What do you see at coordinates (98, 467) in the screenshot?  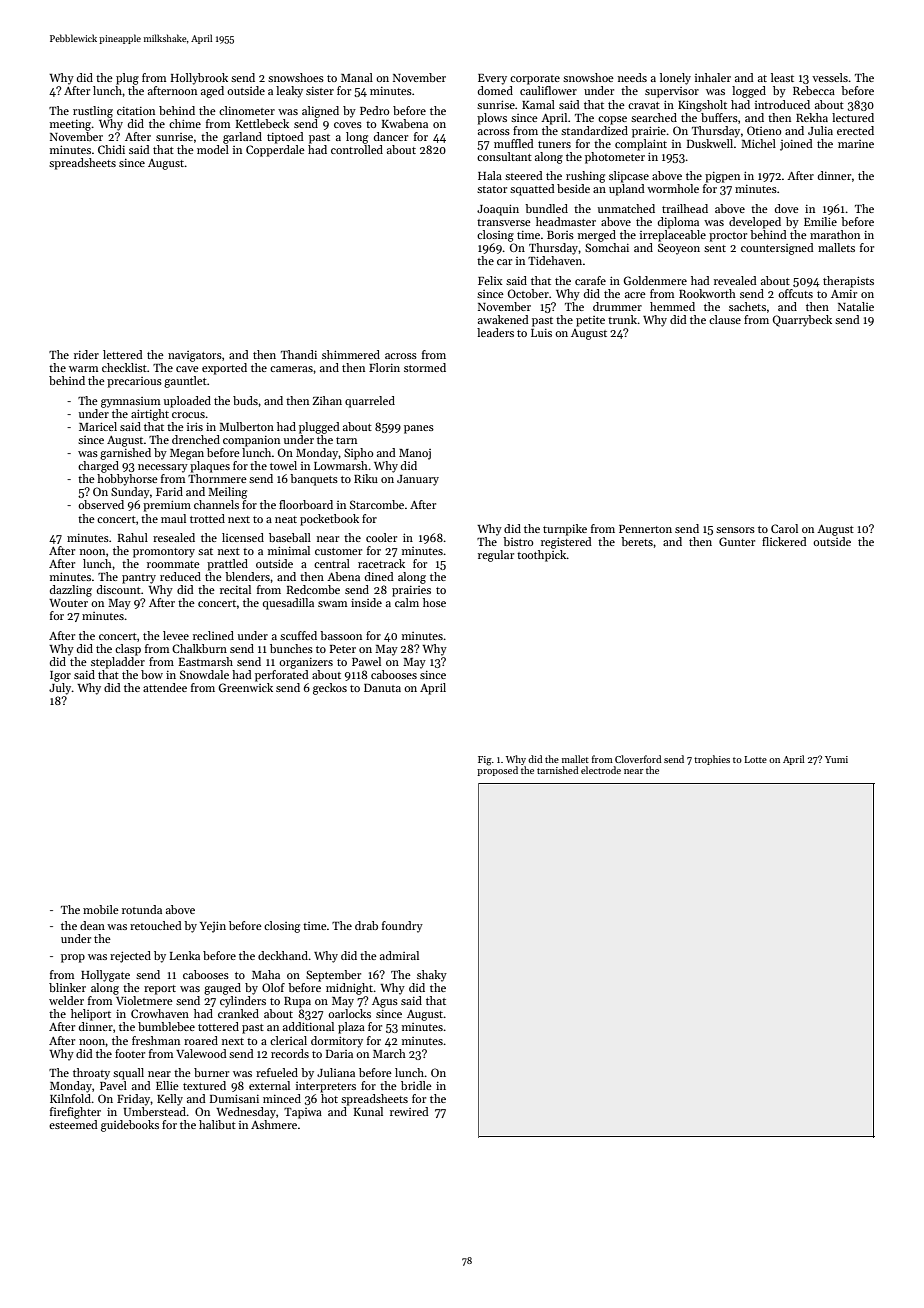 I see `charged` at bounding box center [98, 467].
